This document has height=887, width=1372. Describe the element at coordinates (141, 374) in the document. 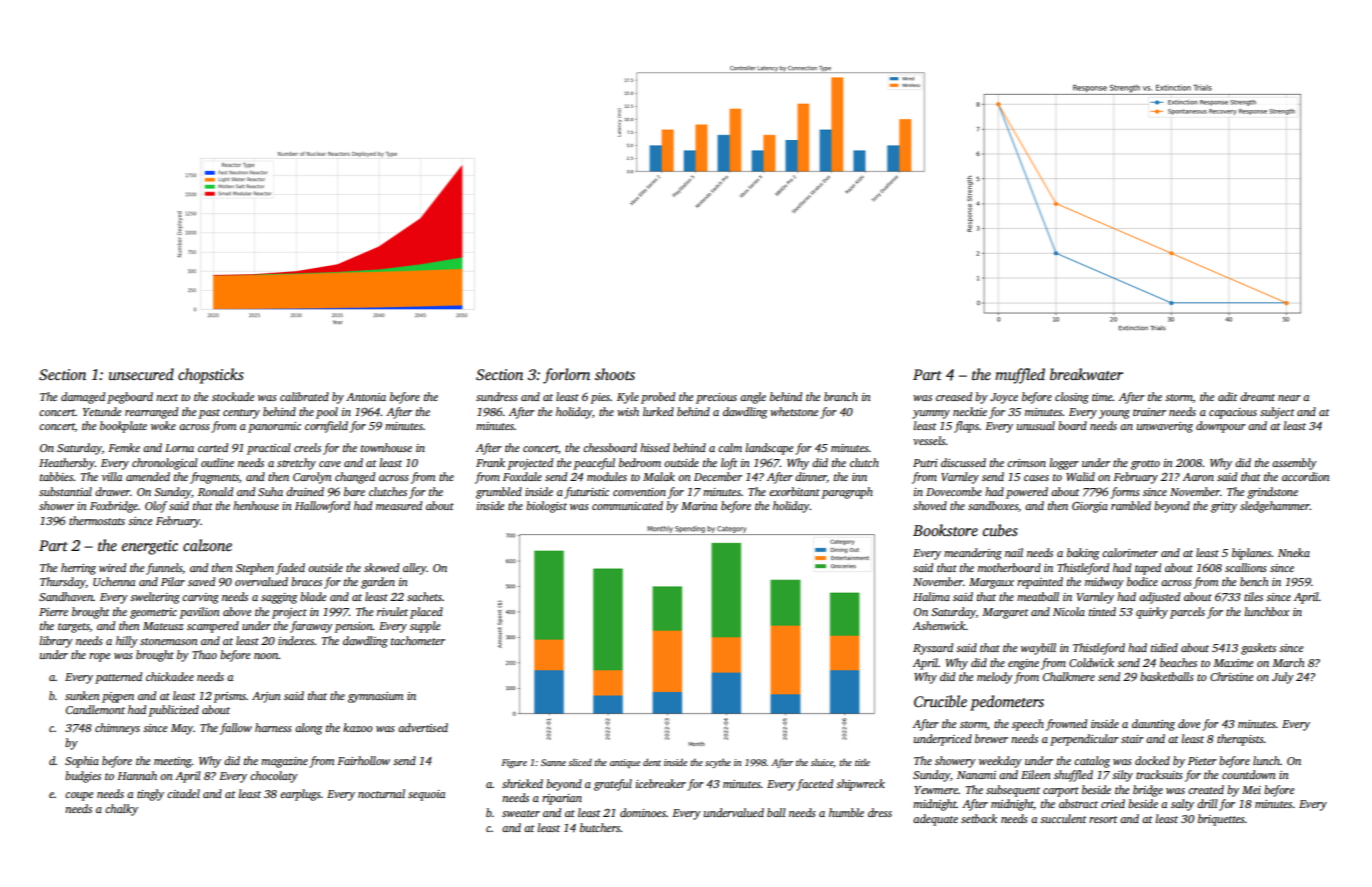

I see `unsecured` at that location.
